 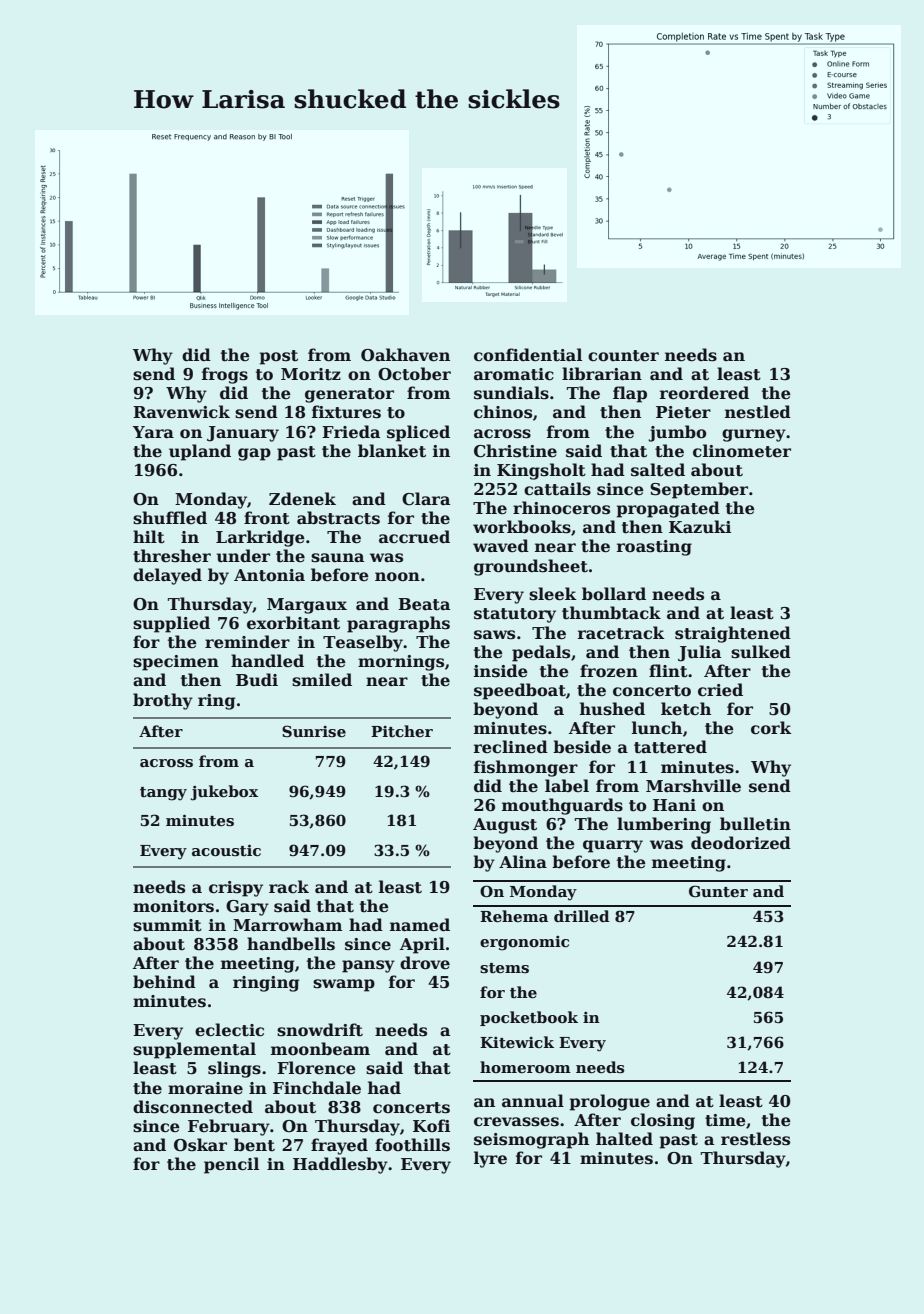 I want to click on frayed, so click(x=339, y=1146).
